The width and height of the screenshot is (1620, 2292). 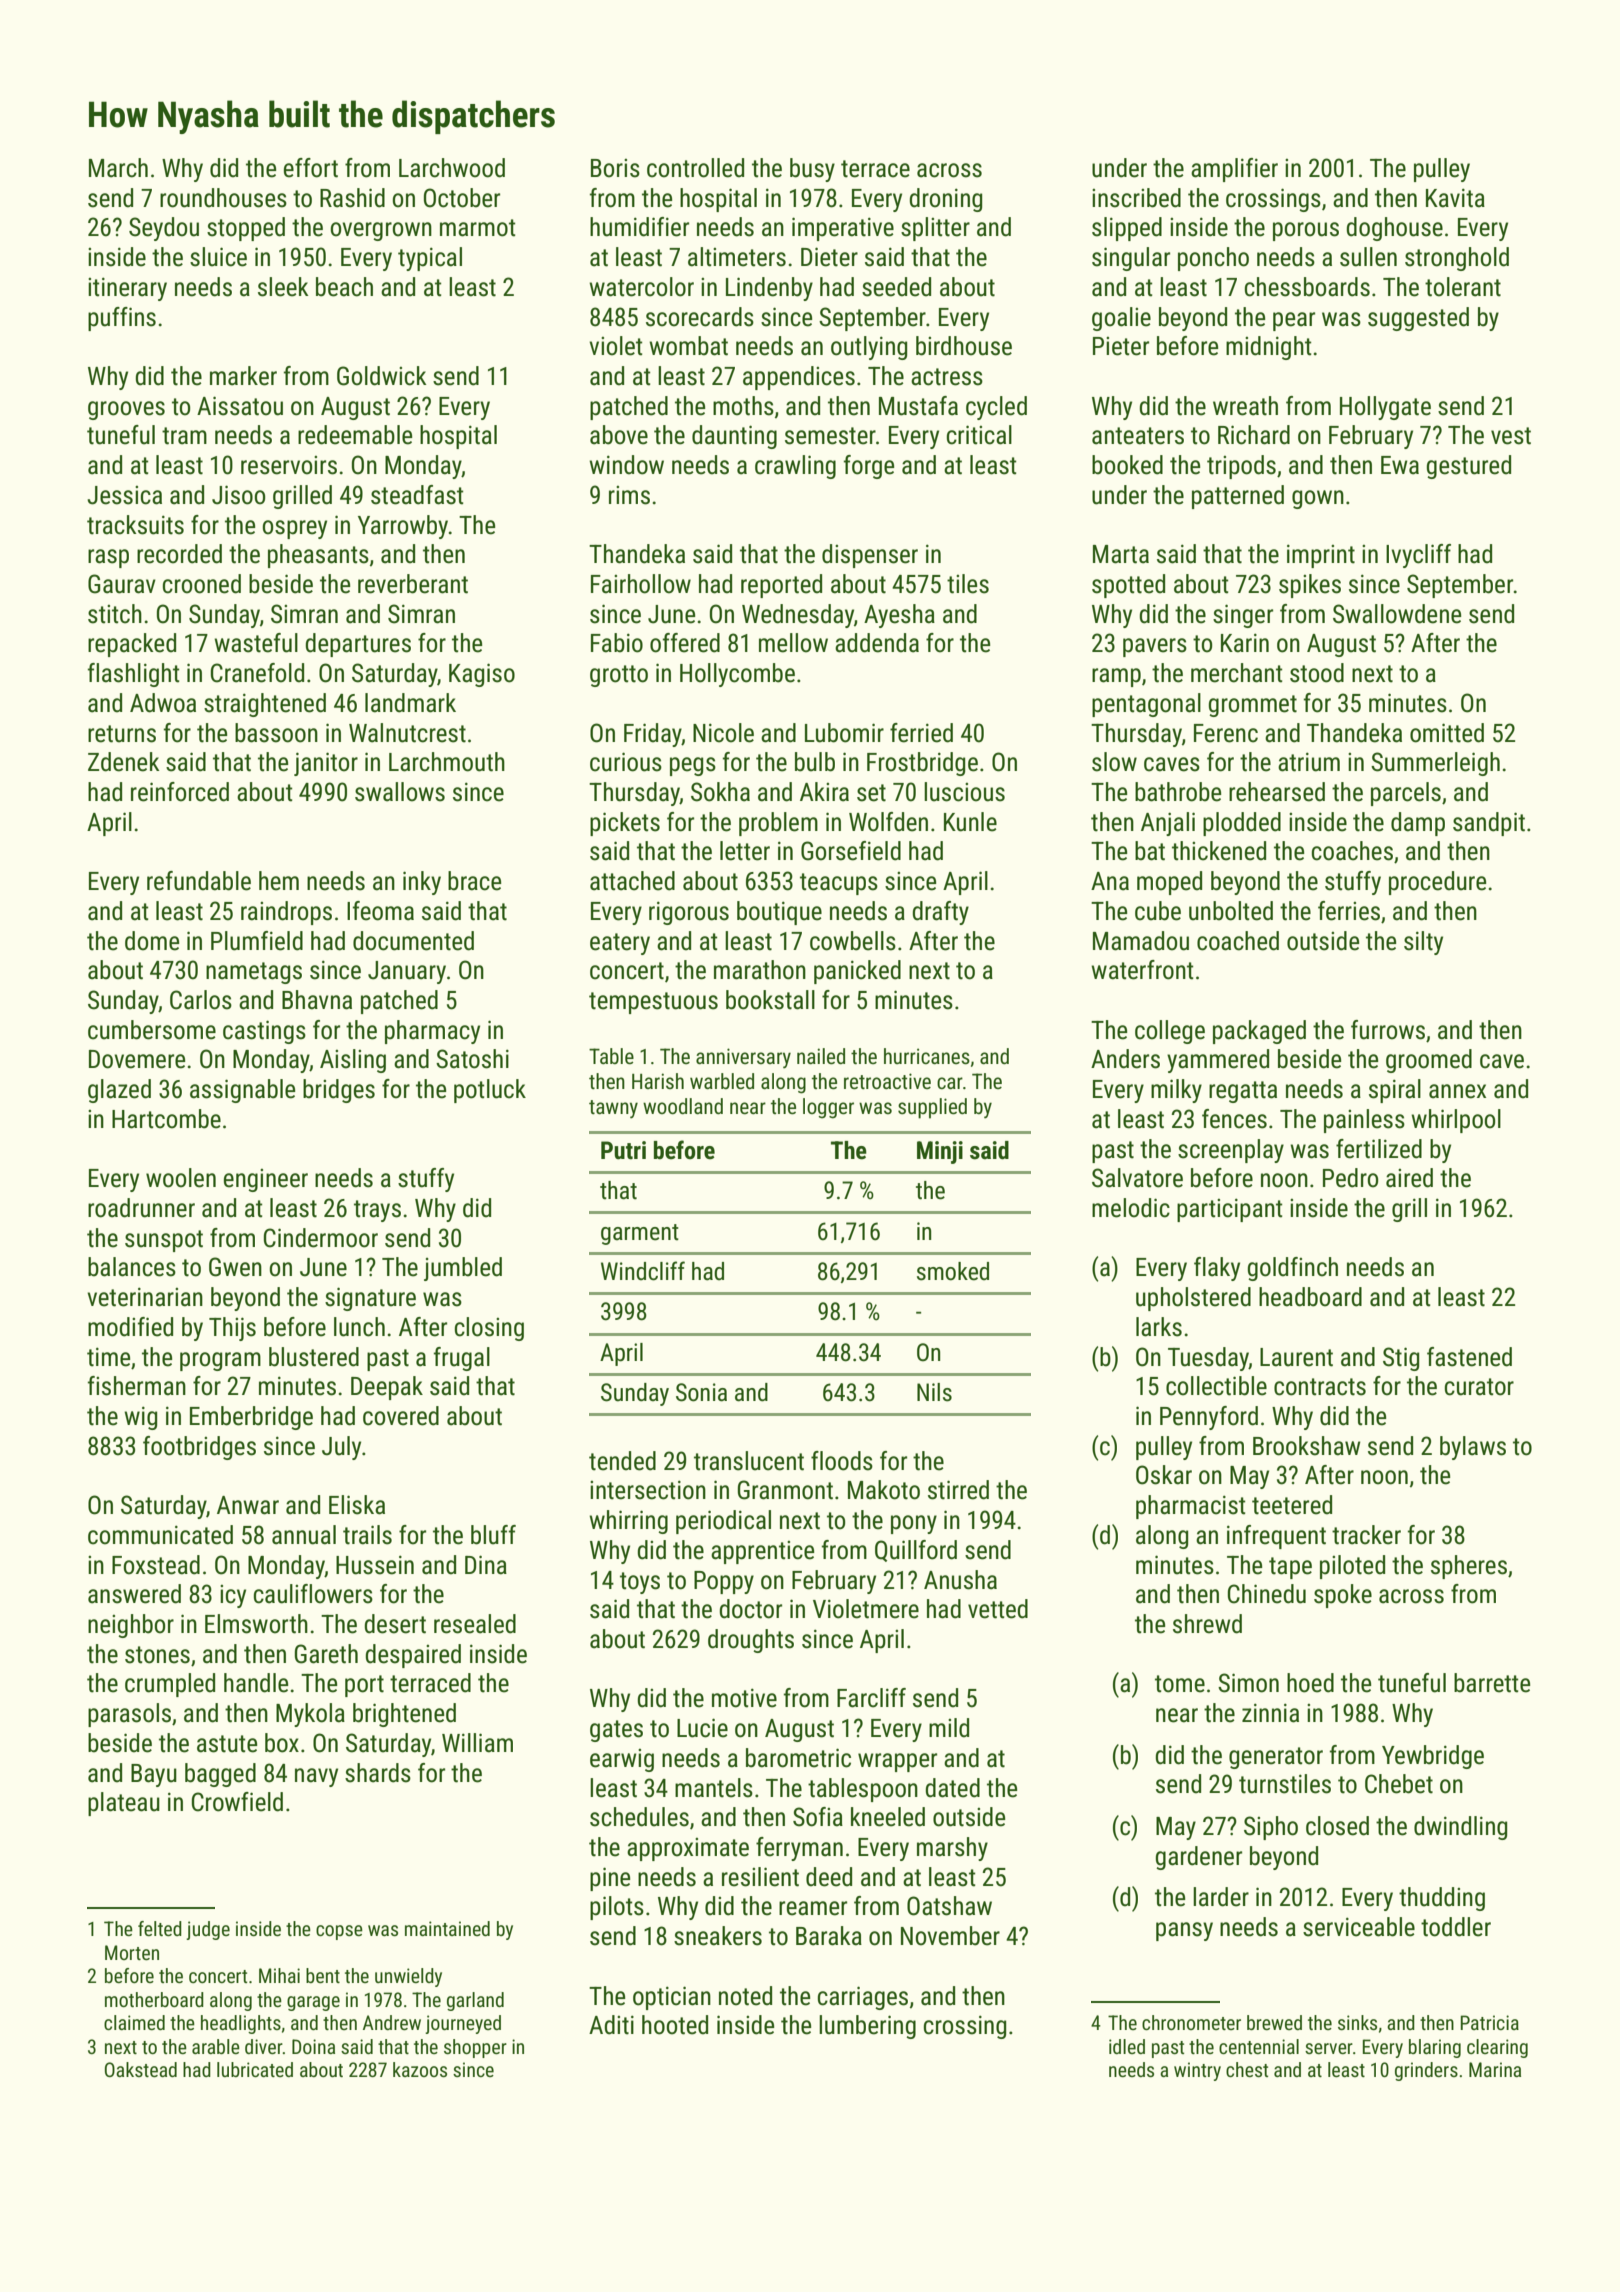 What do you see at coordinates (611, 2025) in the screenshot?
I see `Aditi` at bounding box center [611, 2025].
